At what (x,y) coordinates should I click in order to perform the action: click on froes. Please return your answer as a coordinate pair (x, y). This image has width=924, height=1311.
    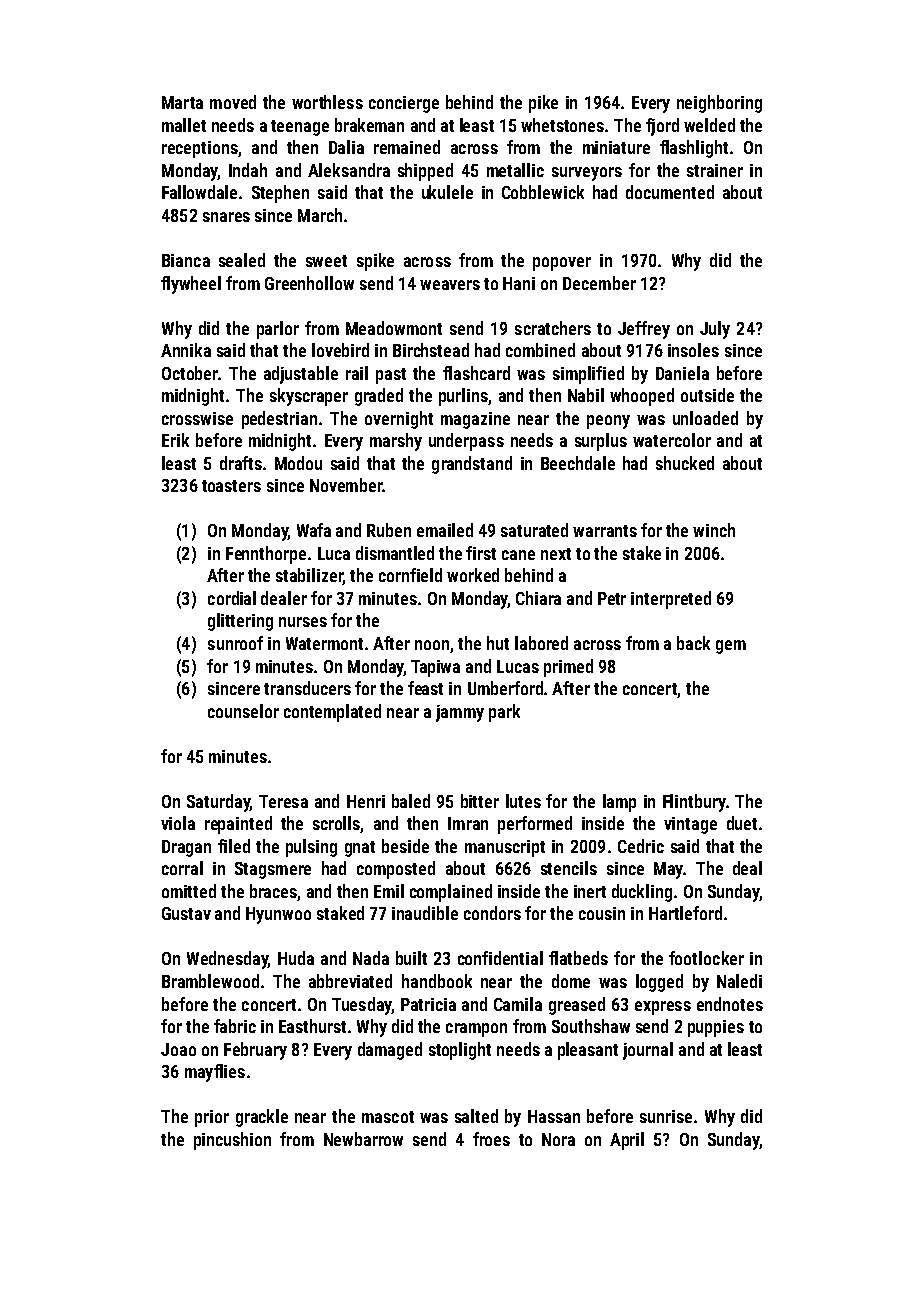
    Looking at the image, I should click on (491, 1139).
